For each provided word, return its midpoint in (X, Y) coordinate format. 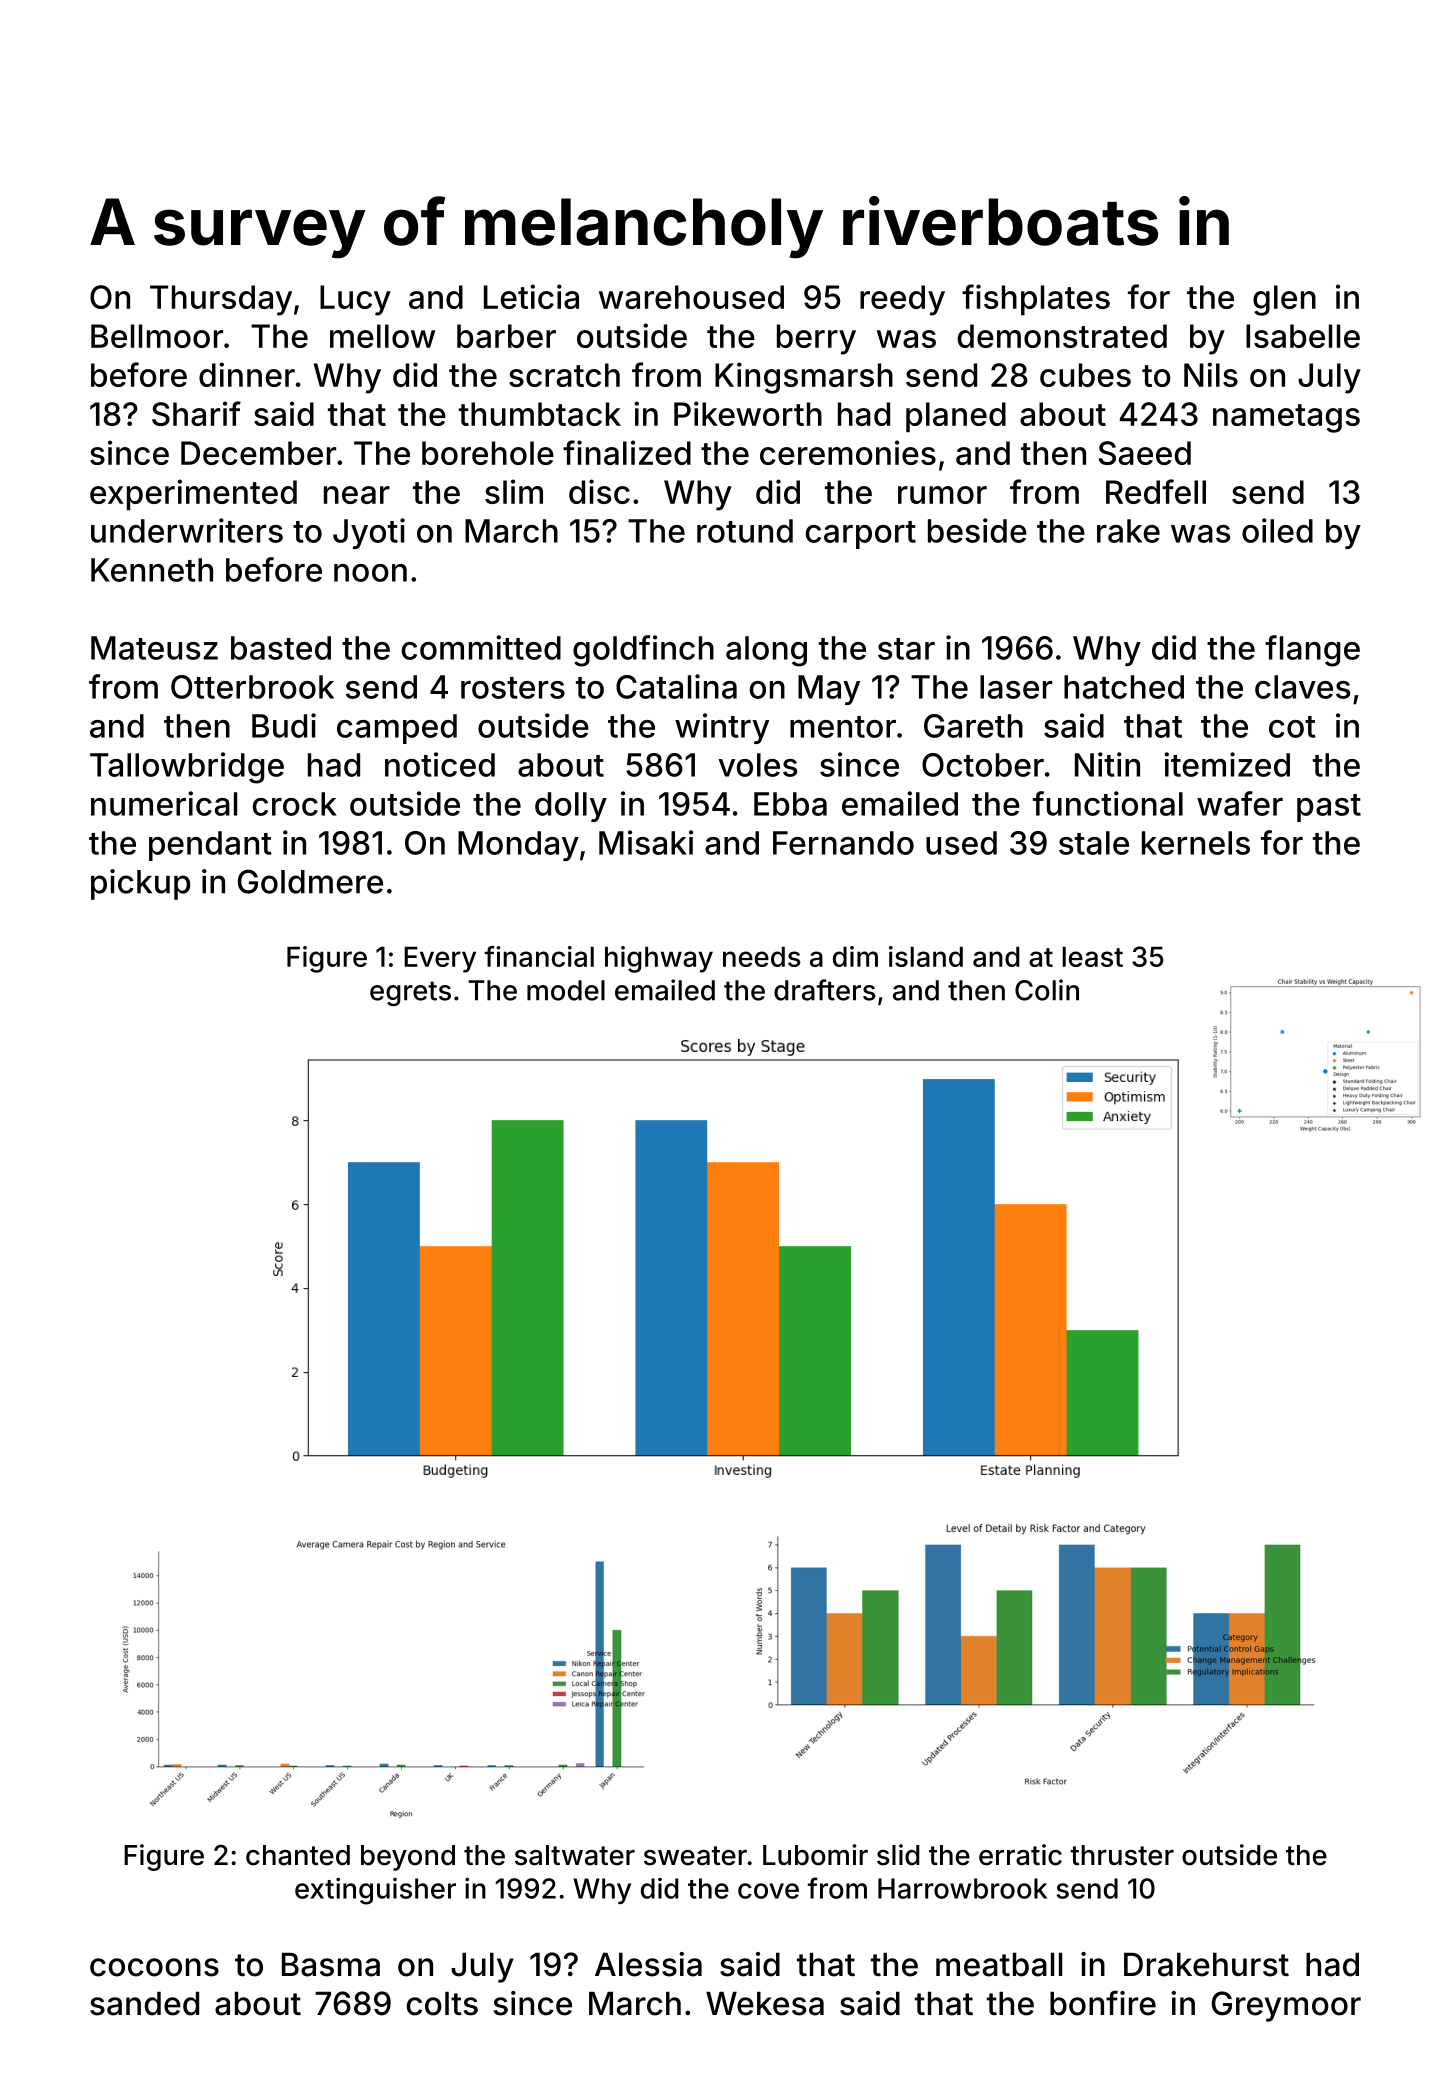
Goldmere (310, 881)
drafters (825, 990)
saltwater (575, 1855)
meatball (999, 1965)
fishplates (1036, 300)
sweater (695, 1856)
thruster (1122, 1855)
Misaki (646, 842)
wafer (1240, 803)
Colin (1047, 990)
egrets (410, 993)
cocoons (154, 1967)
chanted (298, 1855)
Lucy (355, 300)
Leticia (531, 296)
